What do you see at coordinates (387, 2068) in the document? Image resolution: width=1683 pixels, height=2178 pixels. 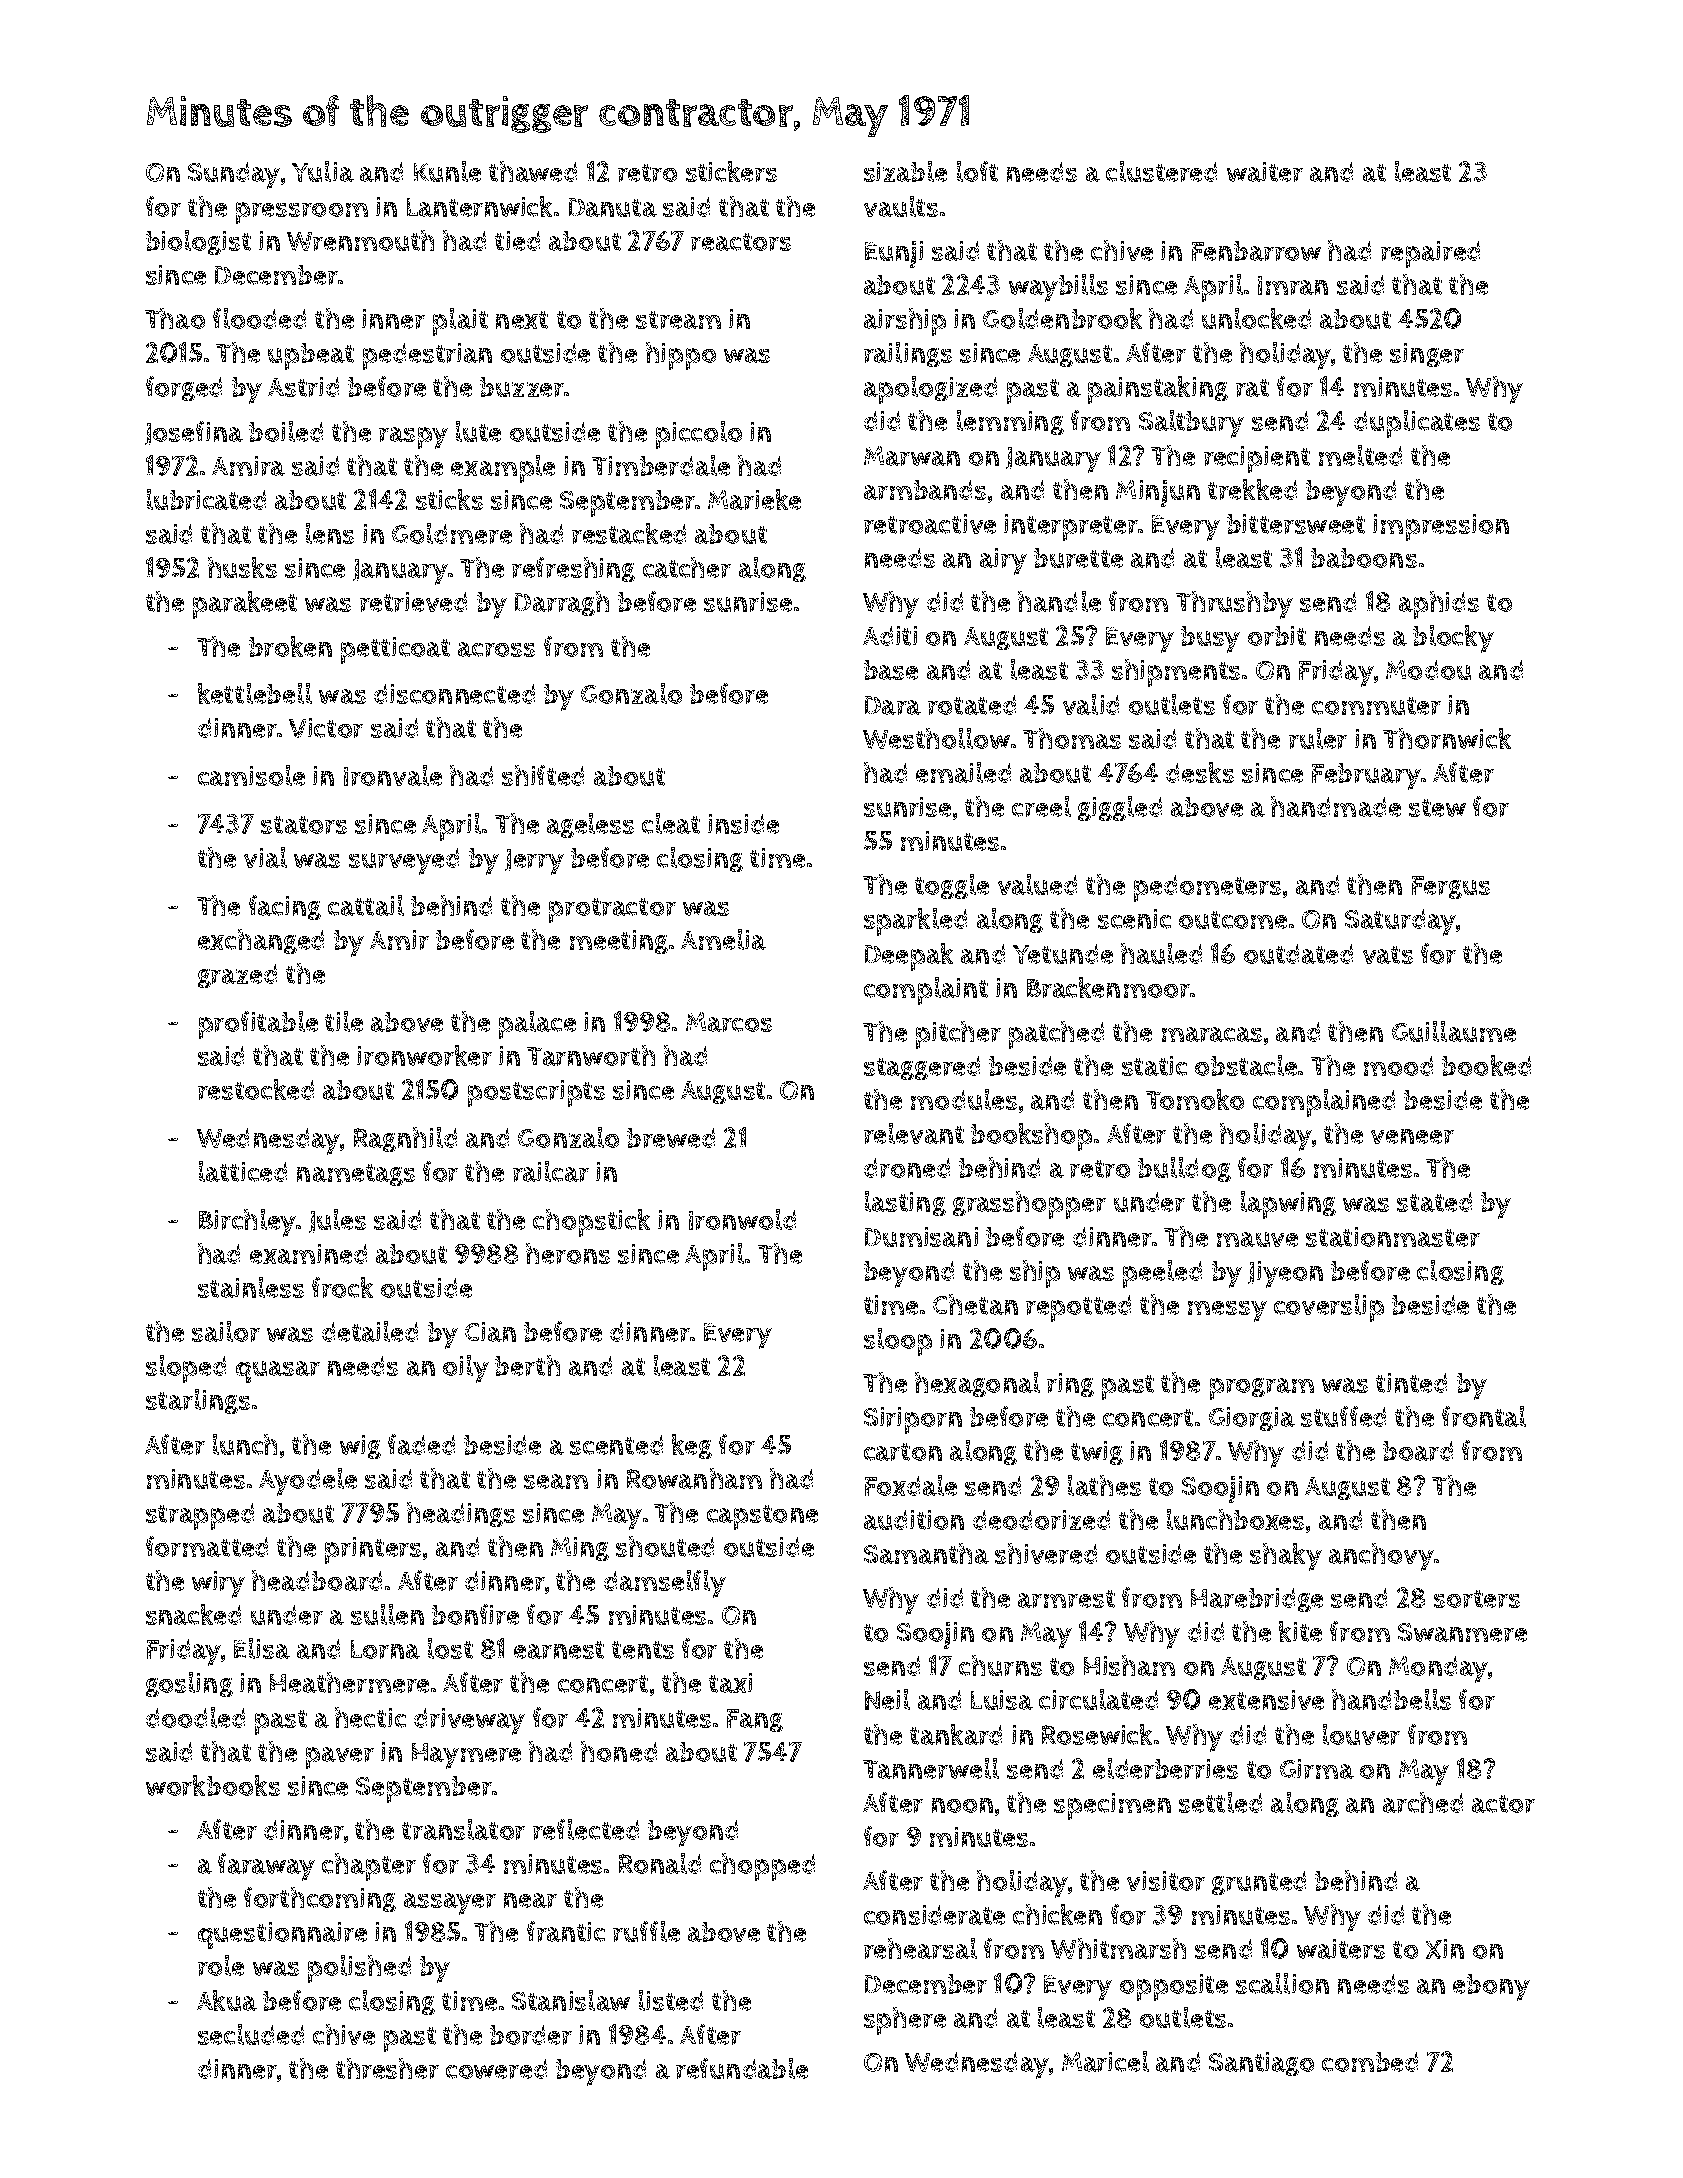 I see `thresher` at bounding box center [387, 2068].
